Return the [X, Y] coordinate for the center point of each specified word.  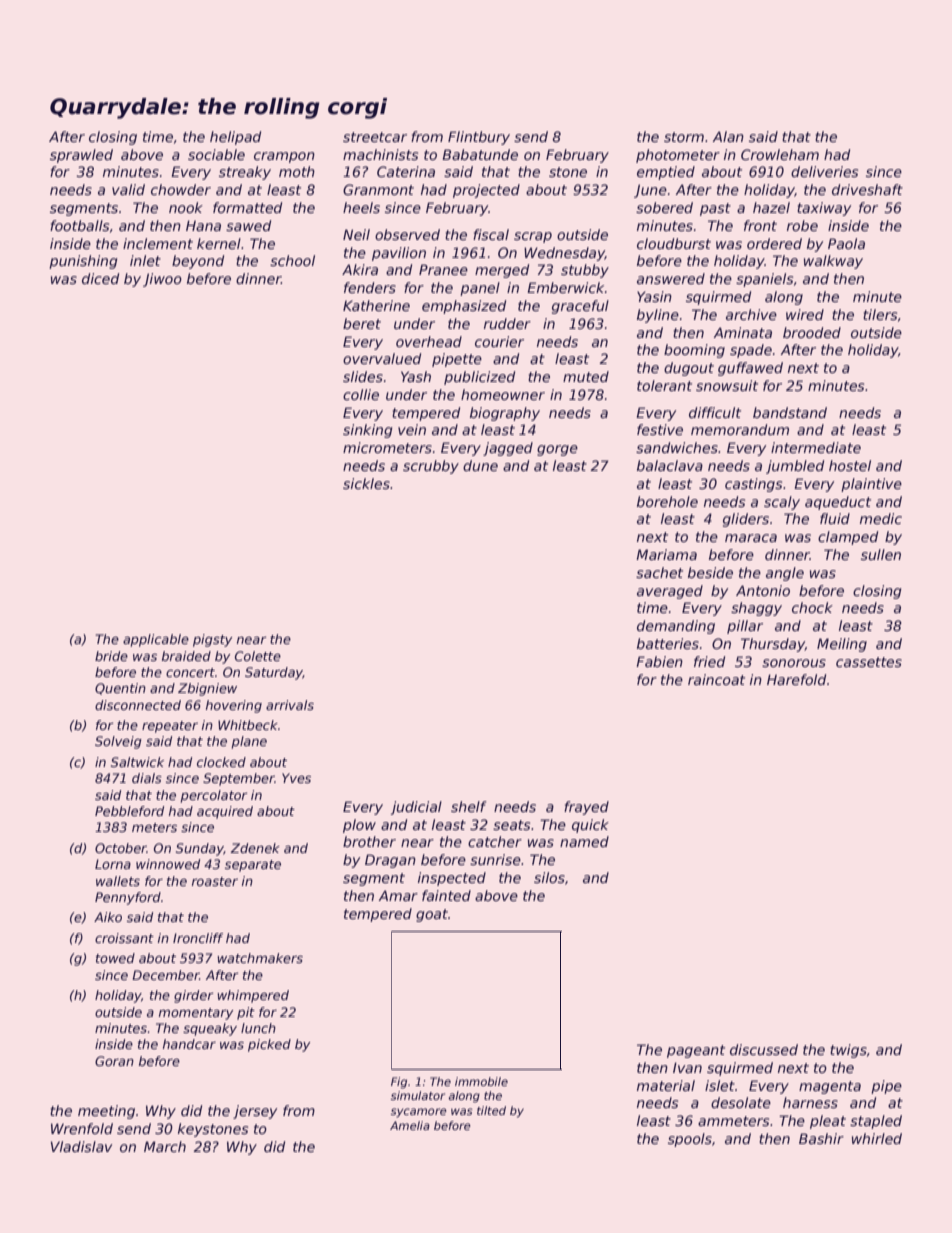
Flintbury [479, 138]
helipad [235, 138]
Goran [114, 1061]
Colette [258, 656]
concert [190, 672]
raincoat [716, 679]
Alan [728, 136]
